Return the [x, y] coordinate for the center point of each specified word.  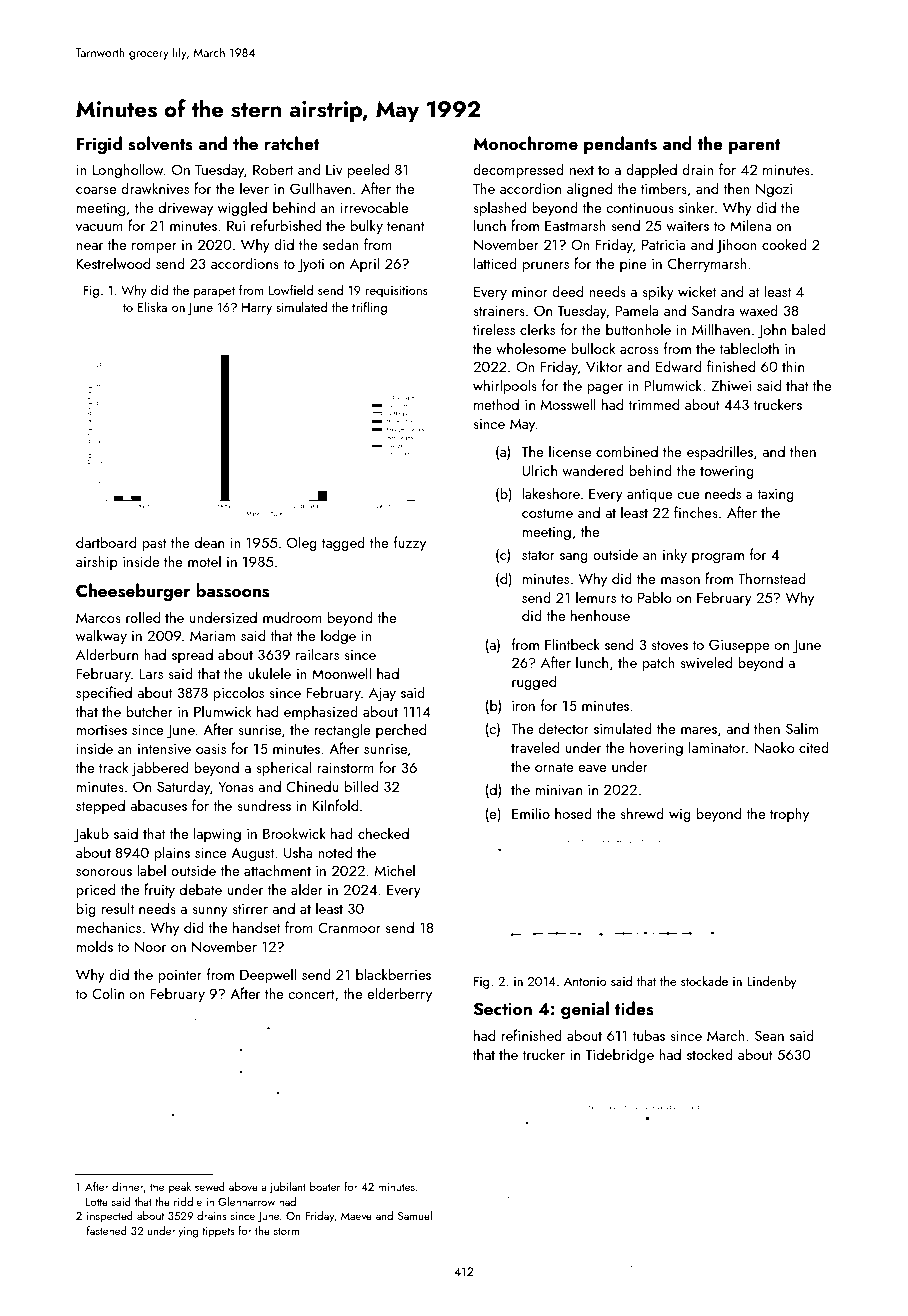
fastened [107, 1230]
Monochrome [525, 143]
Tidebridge [620, 1055]
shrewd [642, 813]
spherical [283, 768]
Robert [273, 169]
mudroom [292, 617]
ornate [554, 767]
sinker [697, 207]
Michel [395, 870]
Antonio [585, 981]
